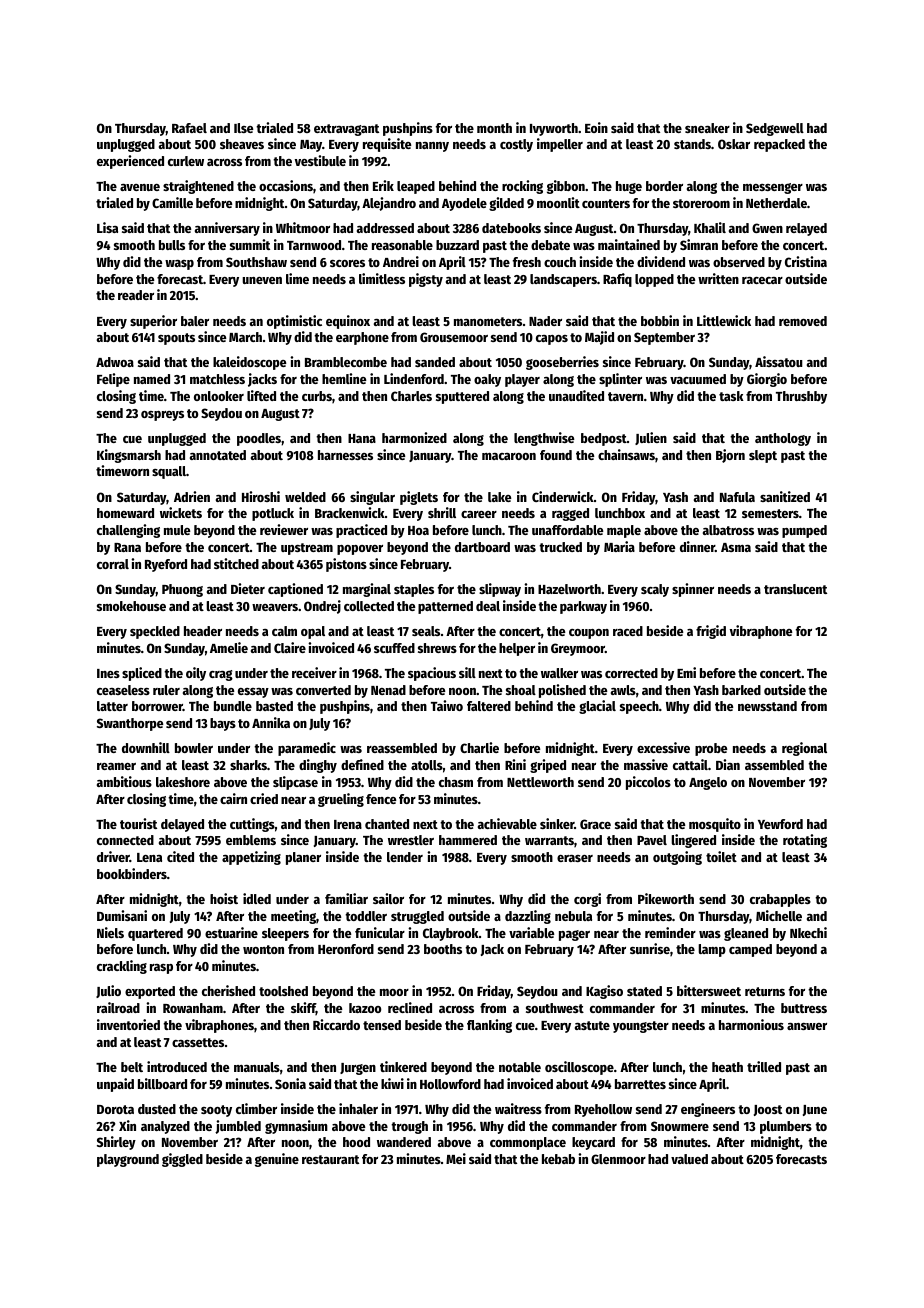  What do you see at coordinates (545, 321) in the screenshot?
I see `Nader` at bounding box center [545, 321].
